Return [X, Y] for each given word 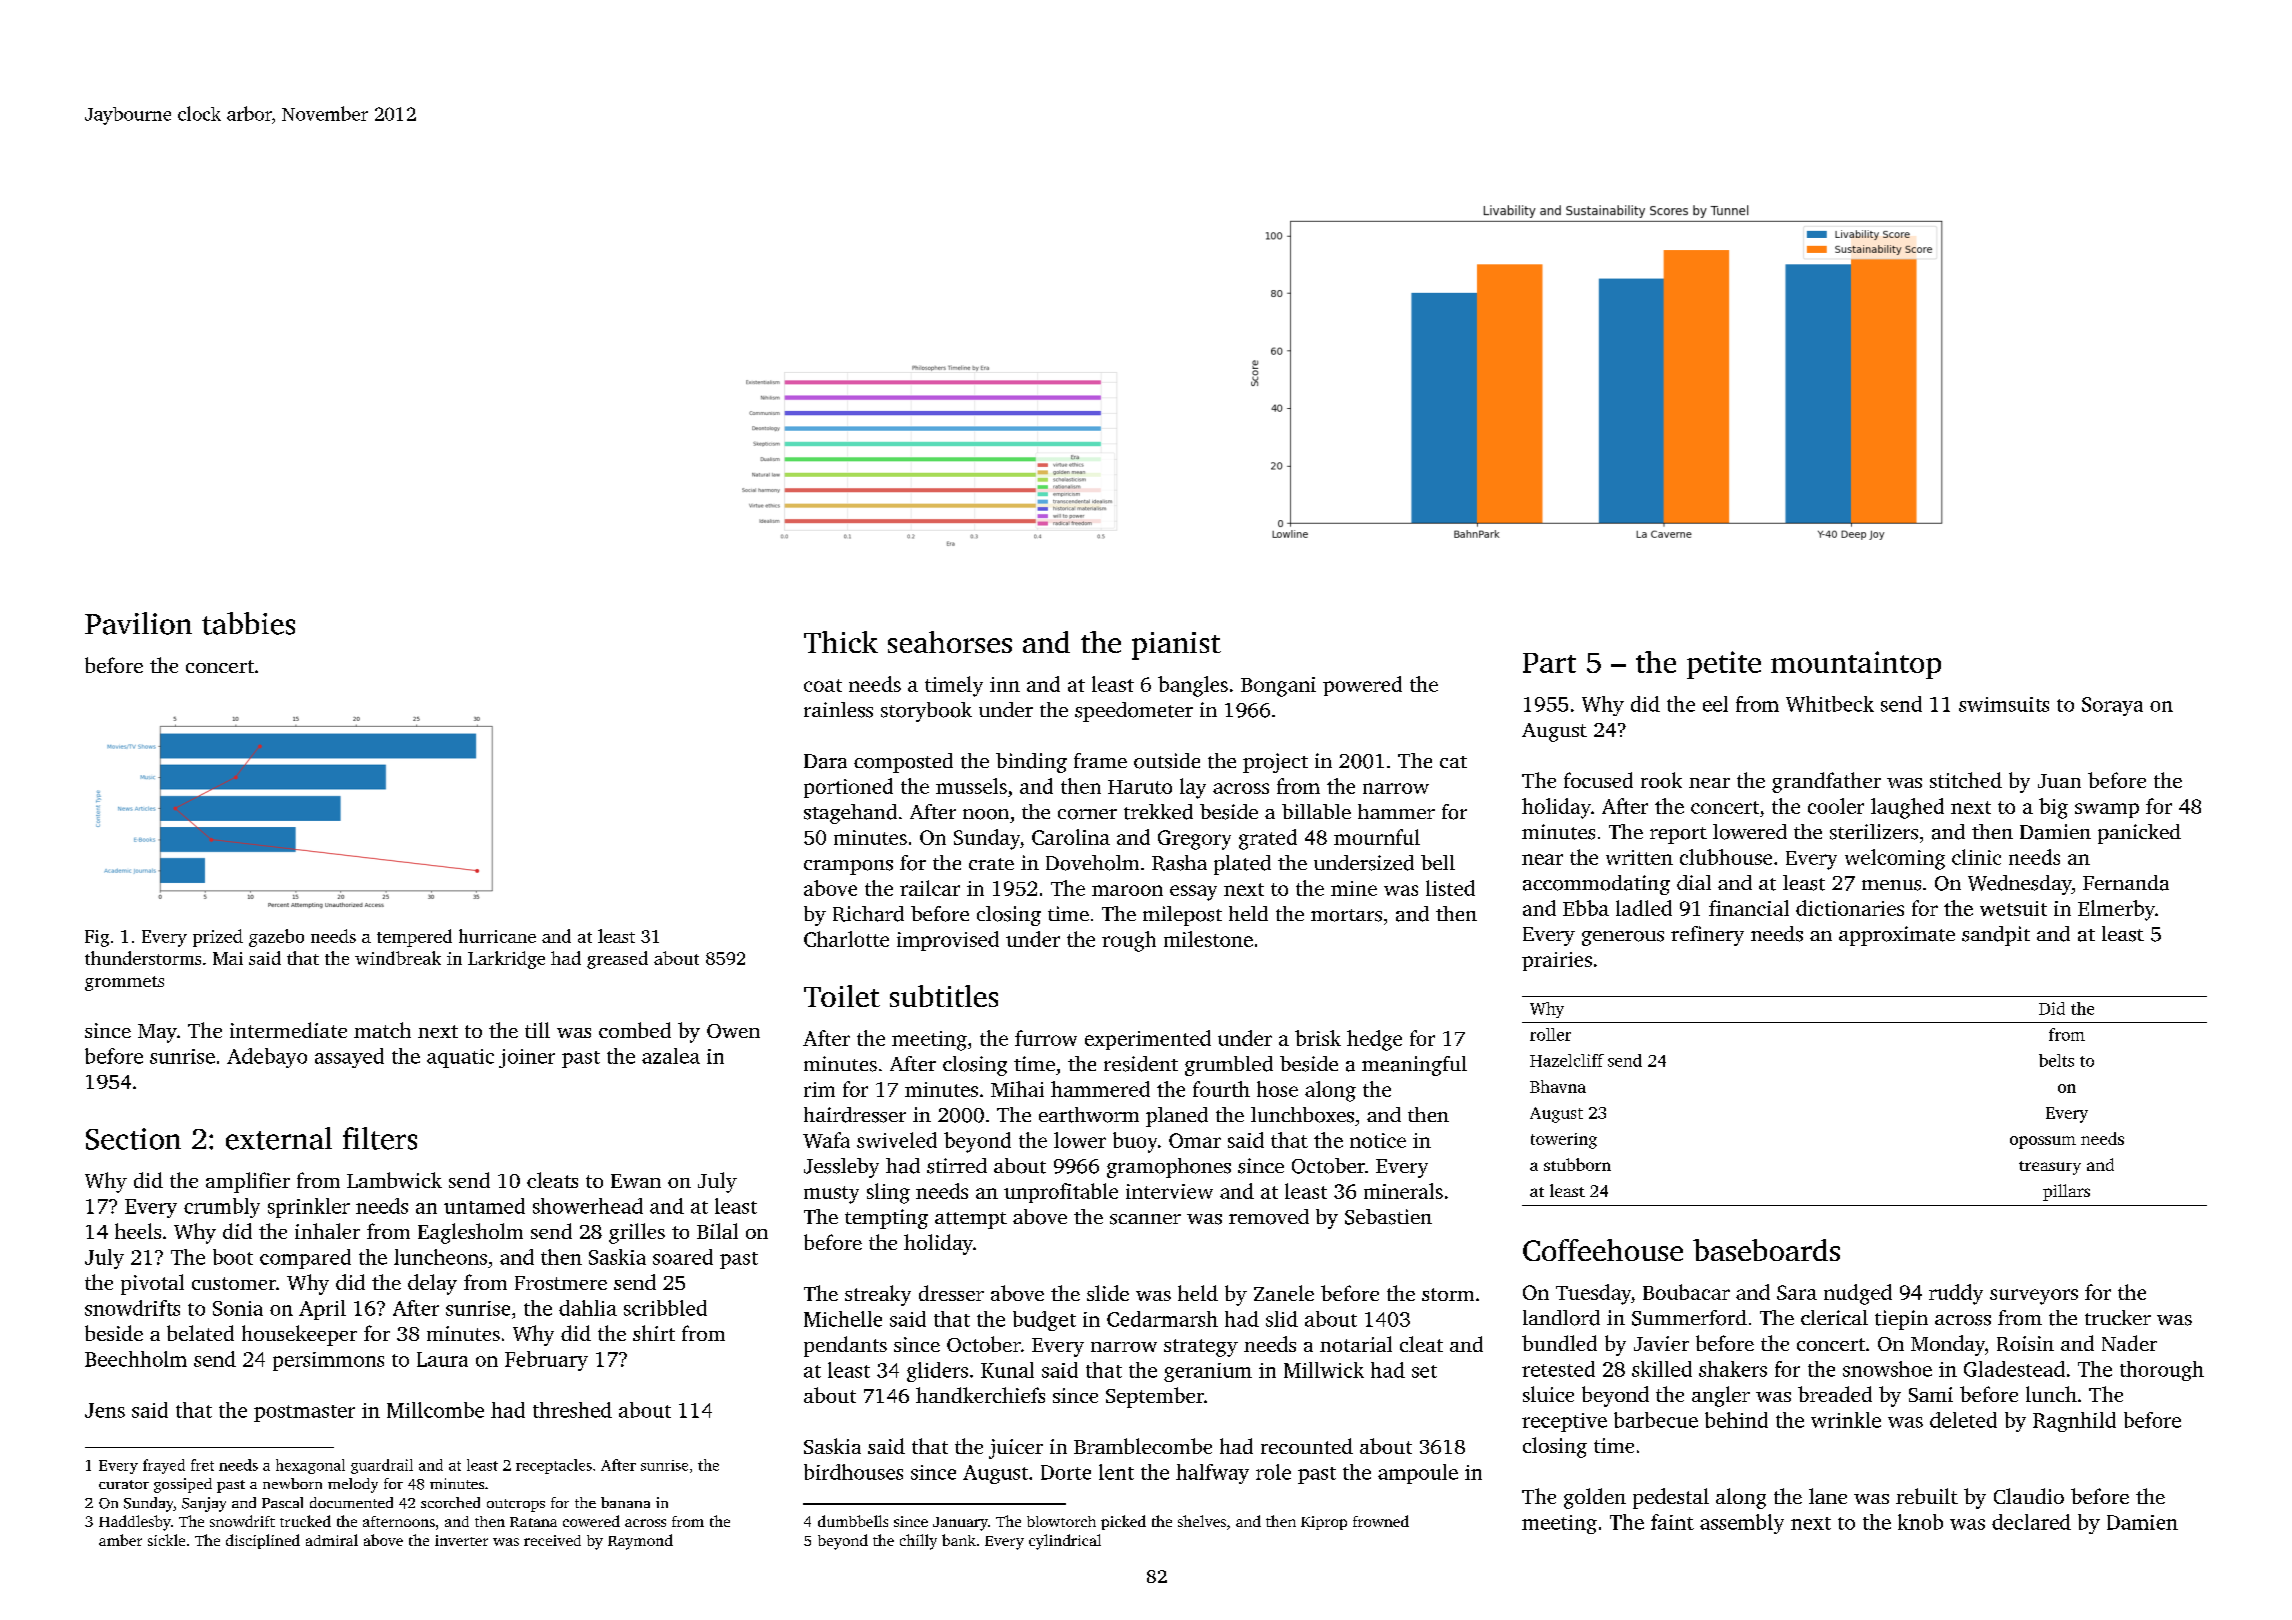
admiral [332, 1540]
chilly [918, 1542]
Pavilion [138, 623]
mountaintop [1856, 665]
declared [2031, 1522]
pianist [1176, 646]
